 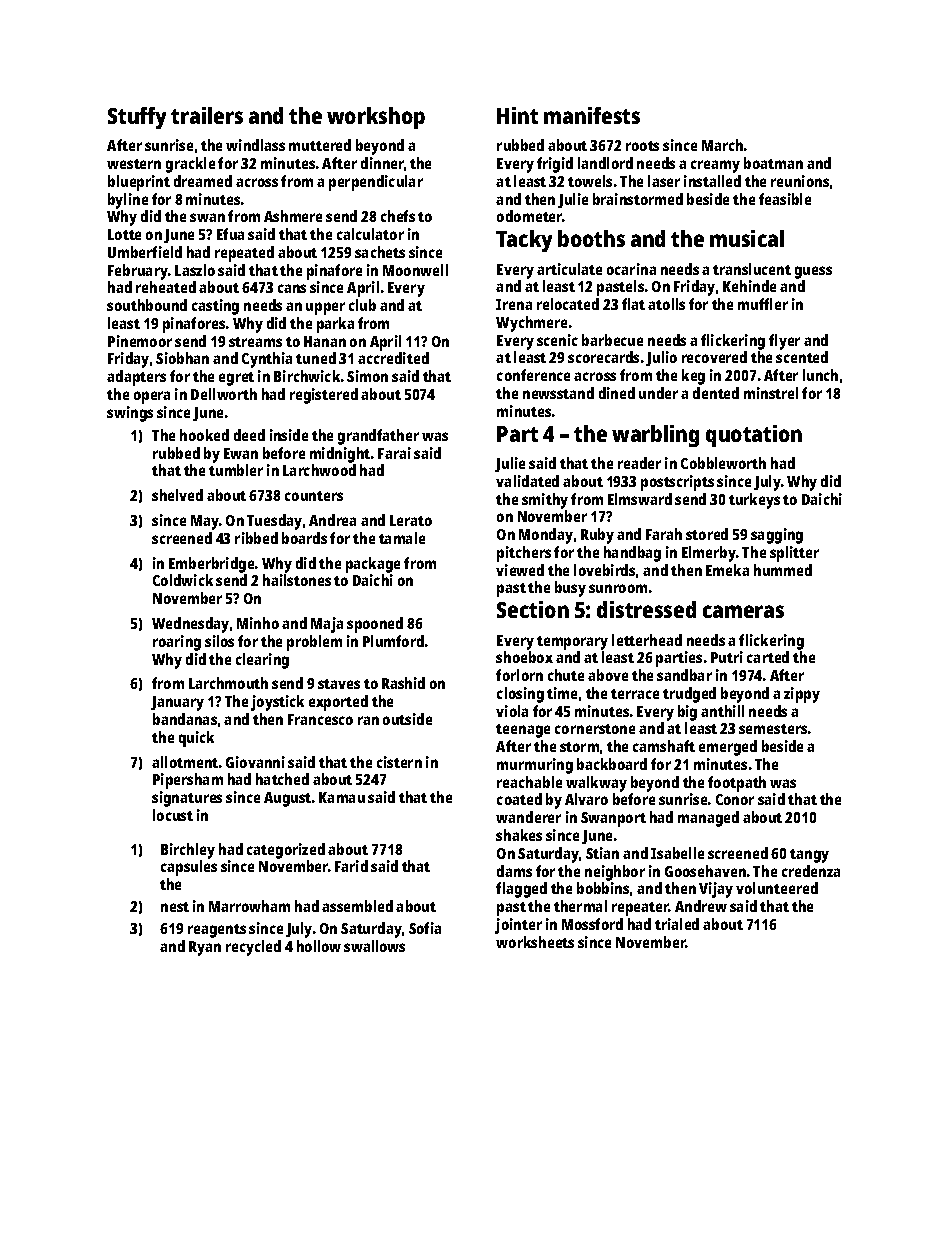 What do you see at coordinates (677, 924) in the page?
I see `trialed` at bounding box center [677, 924].
